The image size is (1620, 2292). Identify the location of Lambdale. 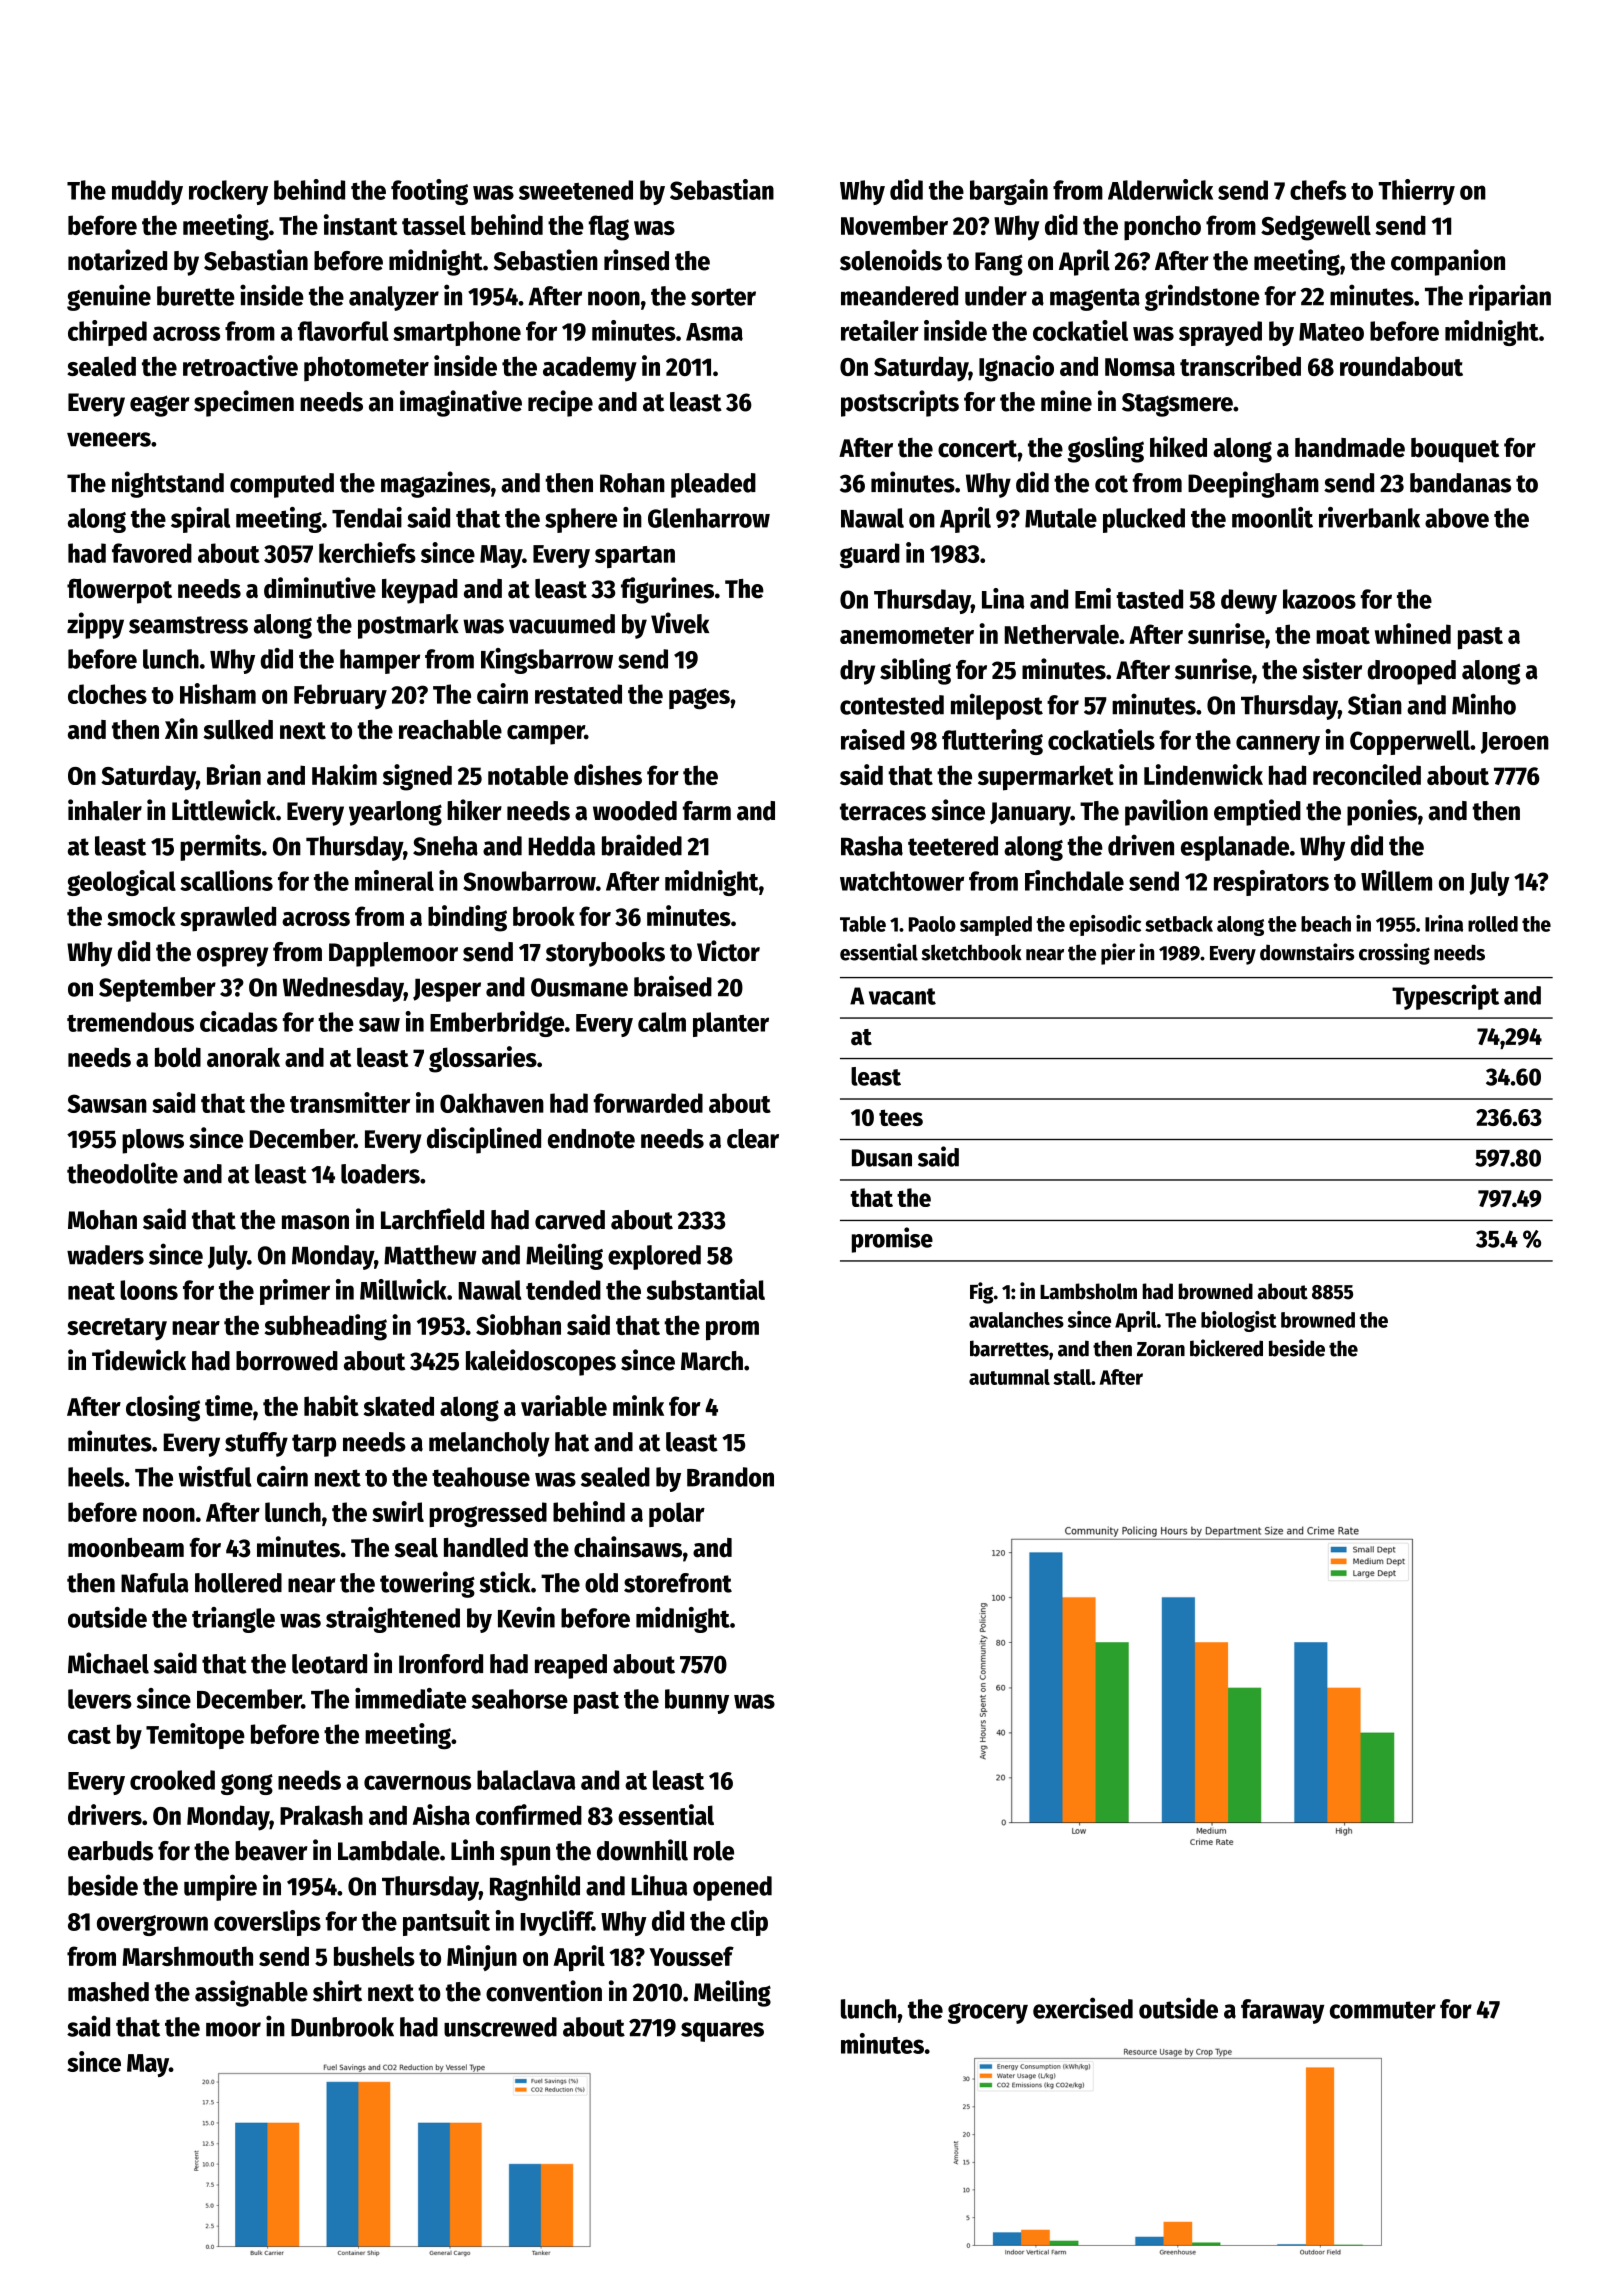
(389, 1851).
